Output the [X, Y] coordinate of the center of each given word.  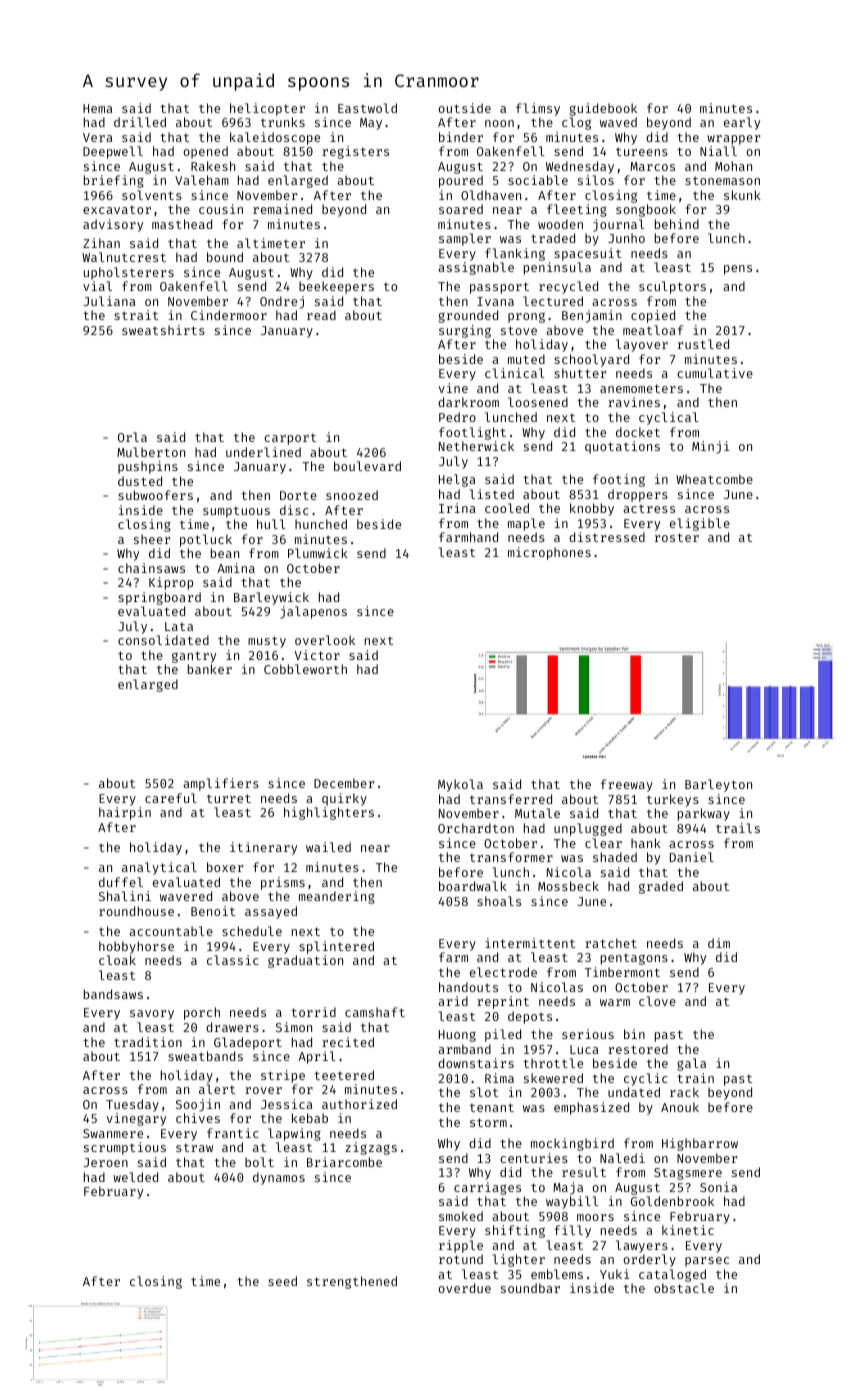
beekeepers [336, 287]
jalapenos [313, 612]
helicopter [267, 109]
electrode [503, 972]
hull [271, 524]
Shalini [125, 896]
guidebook [603, 109]
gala [691, 1064]
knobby [592, 509]
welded [135, 1177]
